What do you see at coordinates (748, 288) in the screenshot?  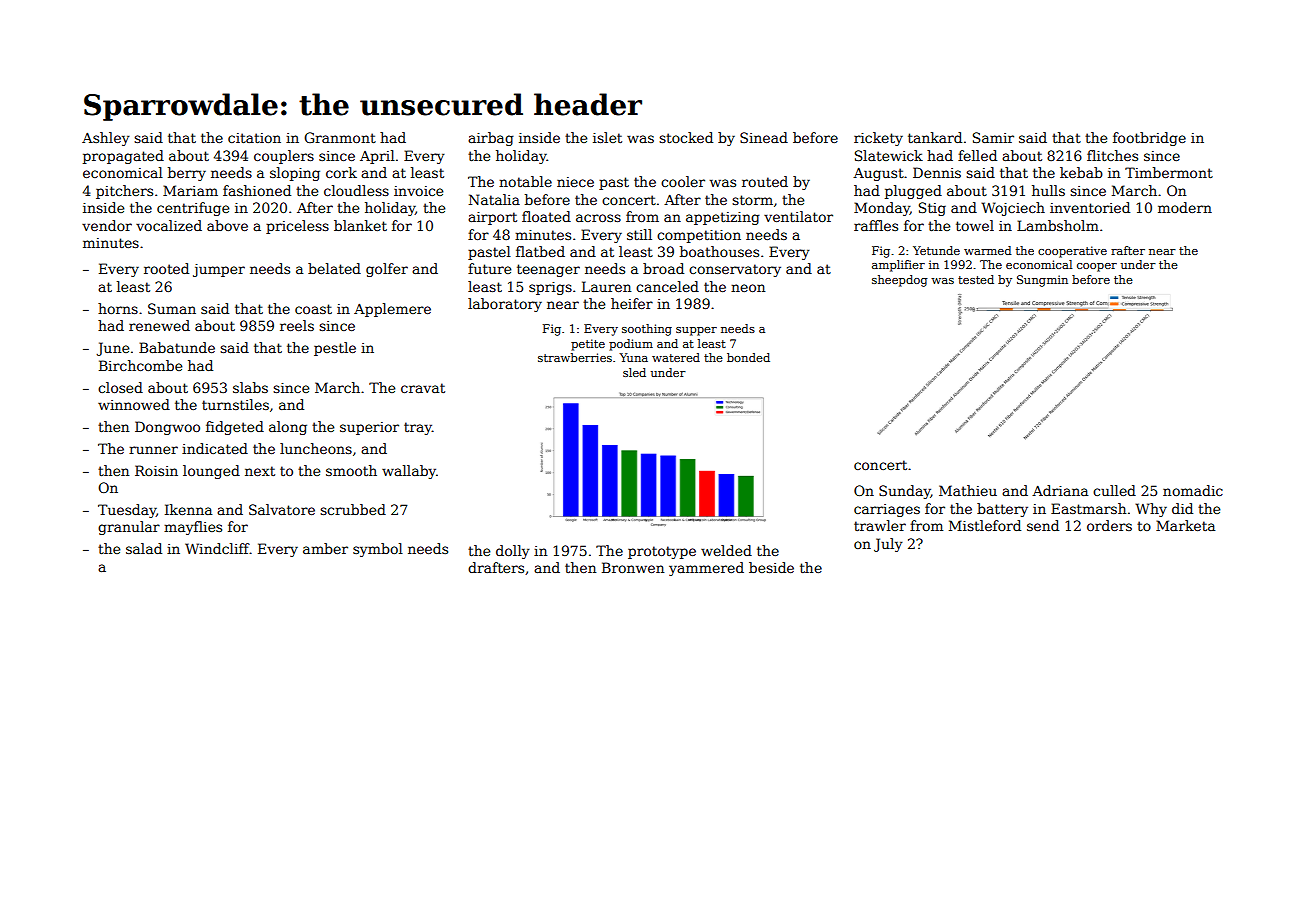 I see `neon` at bounding box center [748, 288].
